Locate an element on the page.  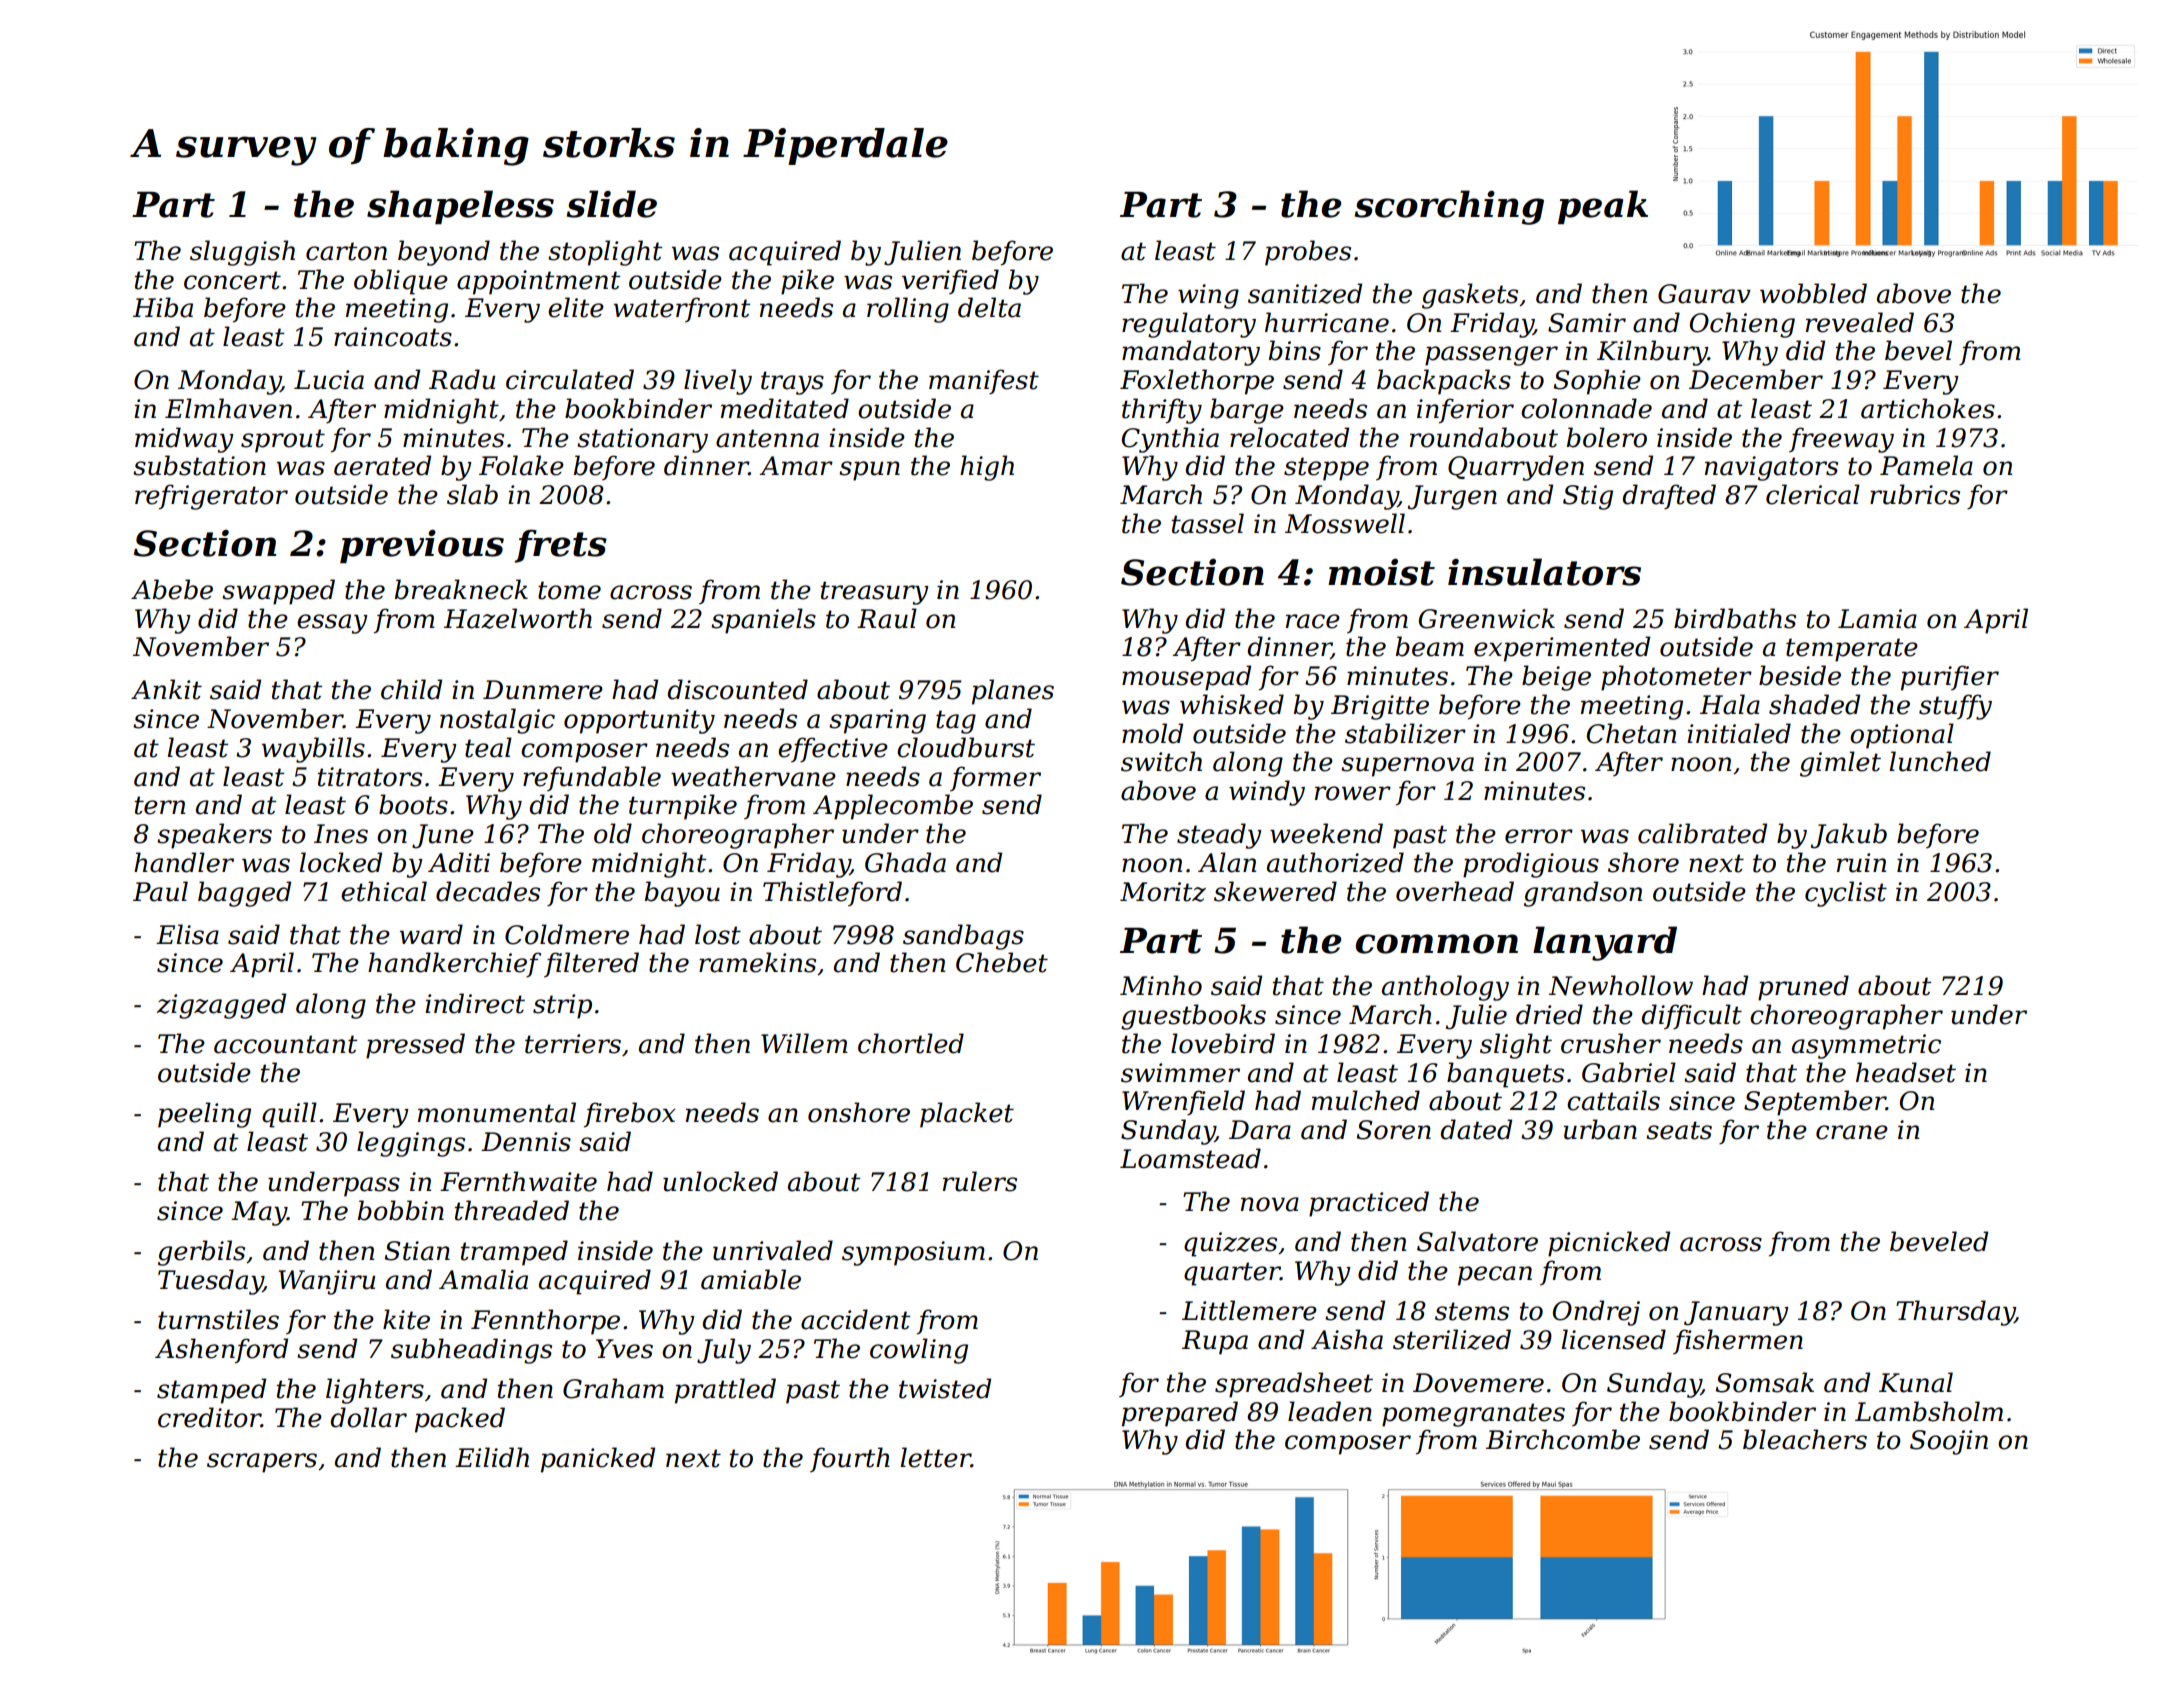
scorching is located at coordinates (1449, 207).
